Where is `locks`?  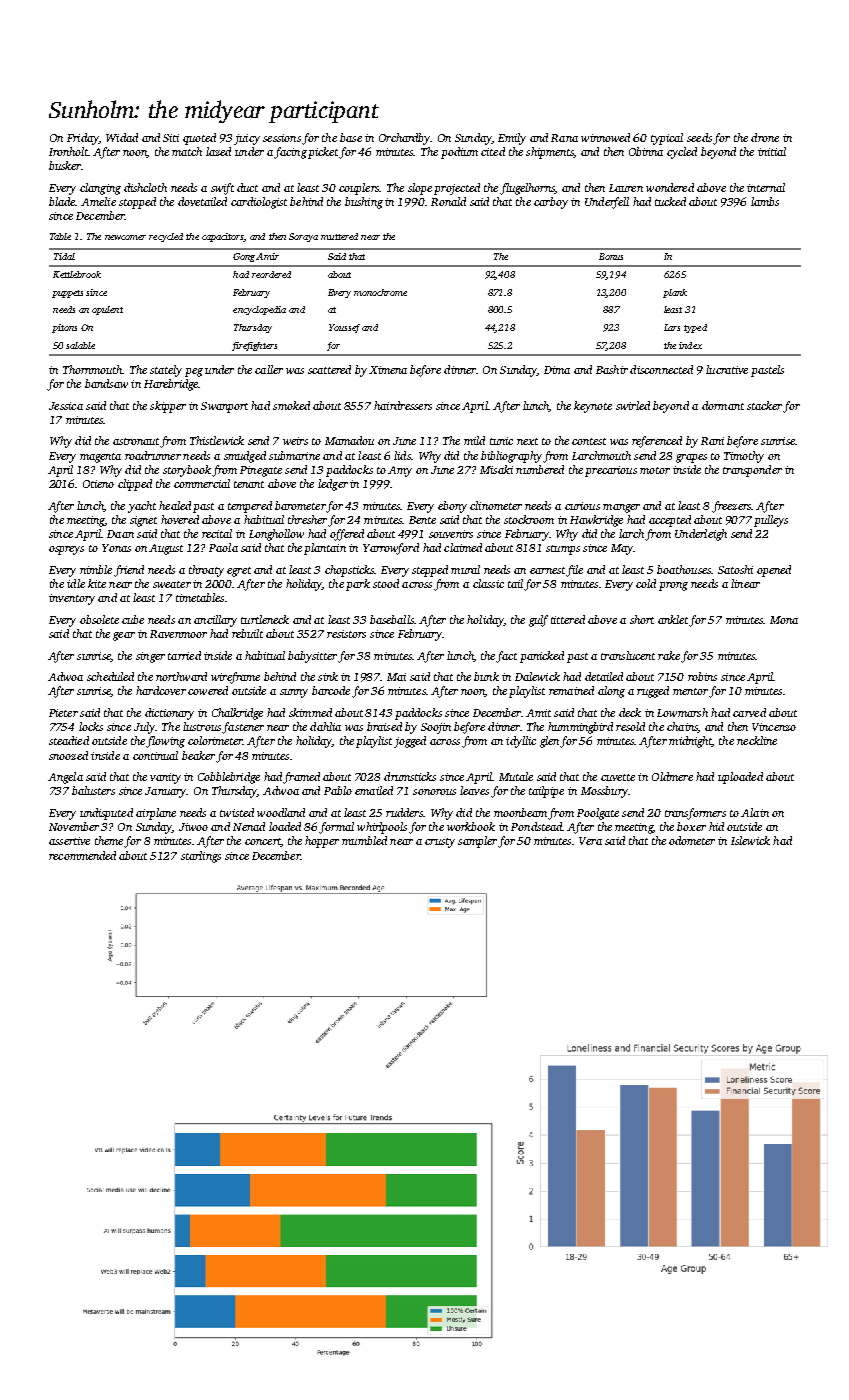 locks is located at coordinates (91, 726).
